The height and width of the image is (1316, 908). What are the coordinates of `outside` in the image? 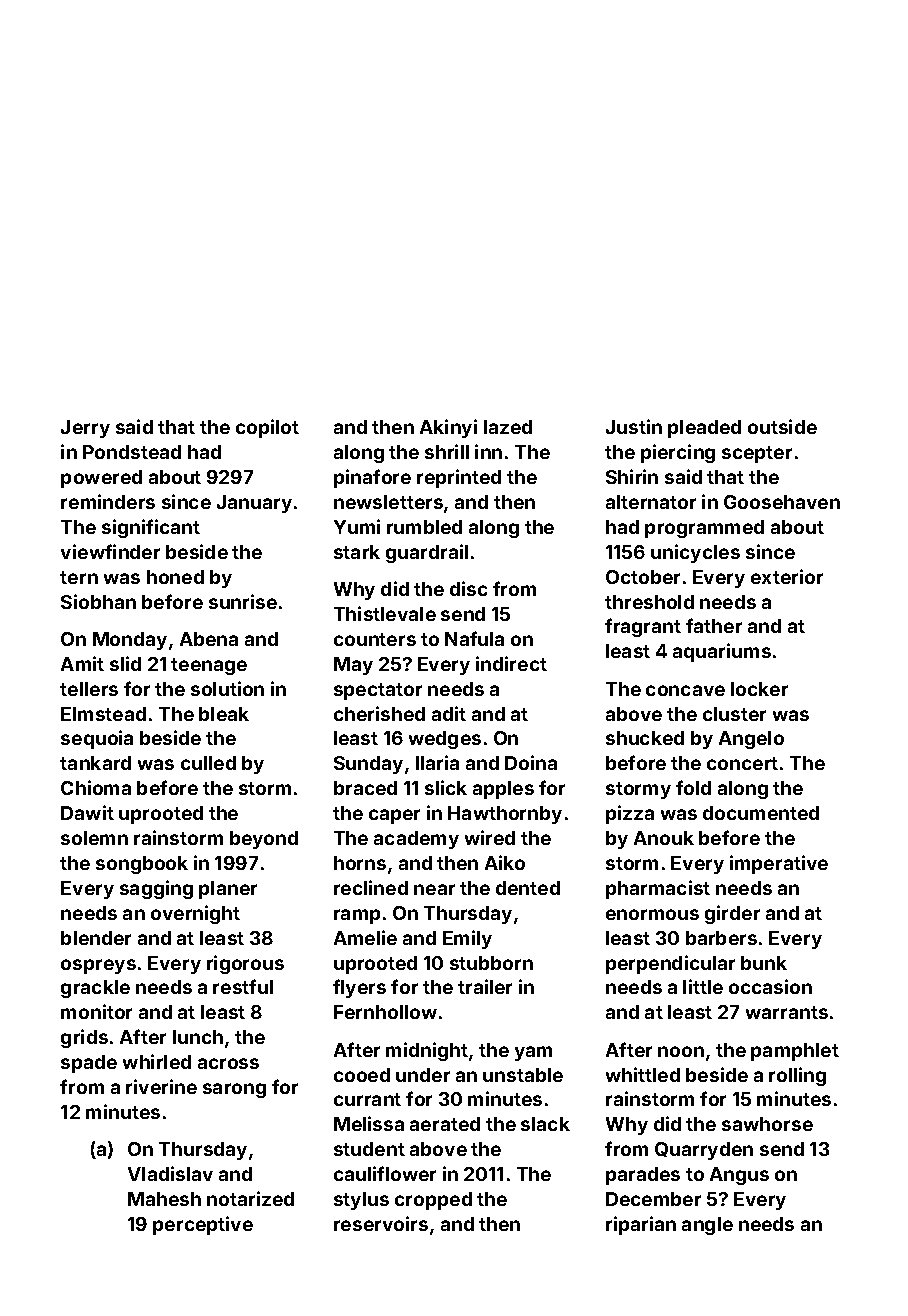 It's located at (782, 426).
